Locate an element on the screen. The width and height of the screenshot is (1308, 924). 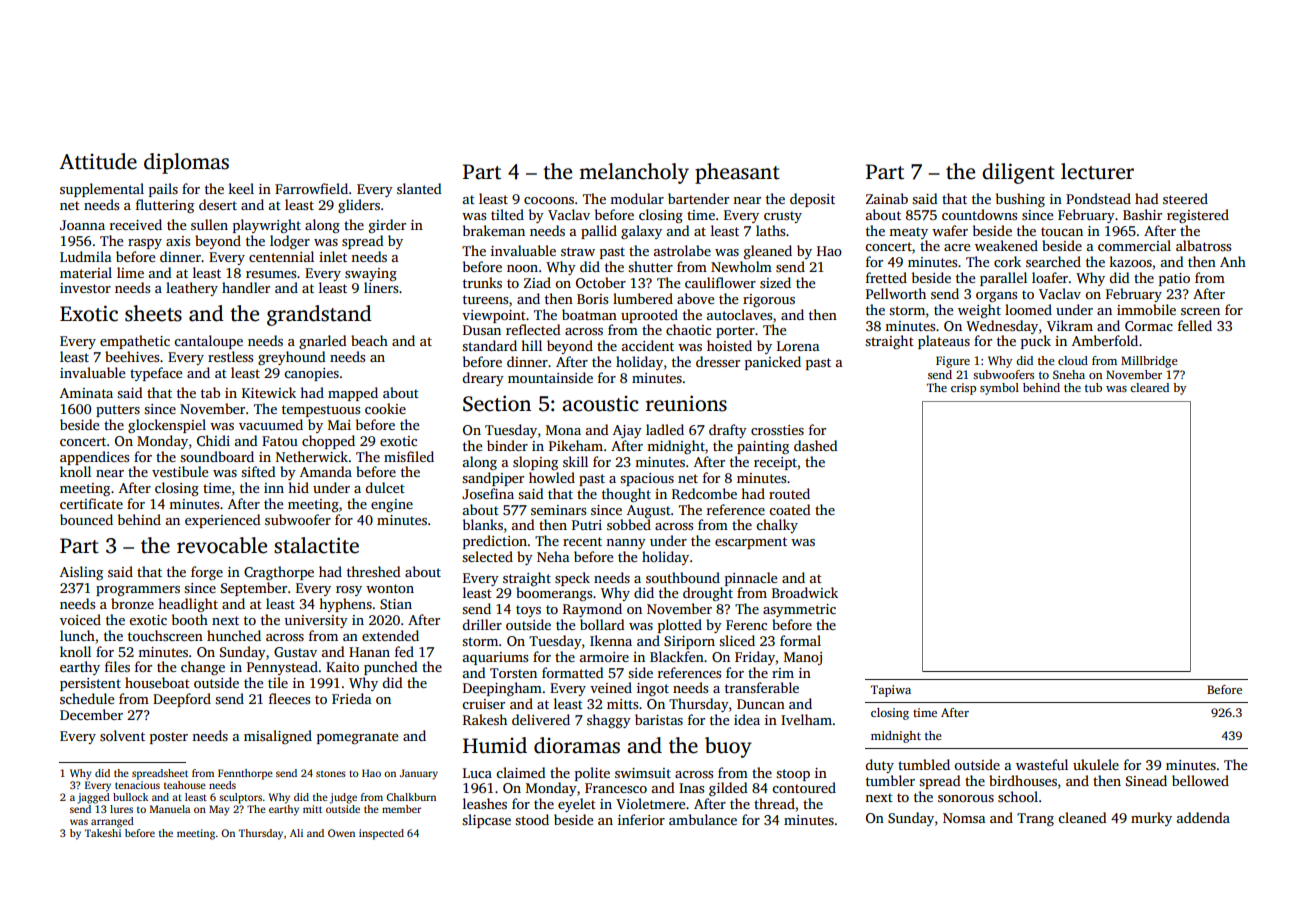
coated is located at coordinates (790, 509).
